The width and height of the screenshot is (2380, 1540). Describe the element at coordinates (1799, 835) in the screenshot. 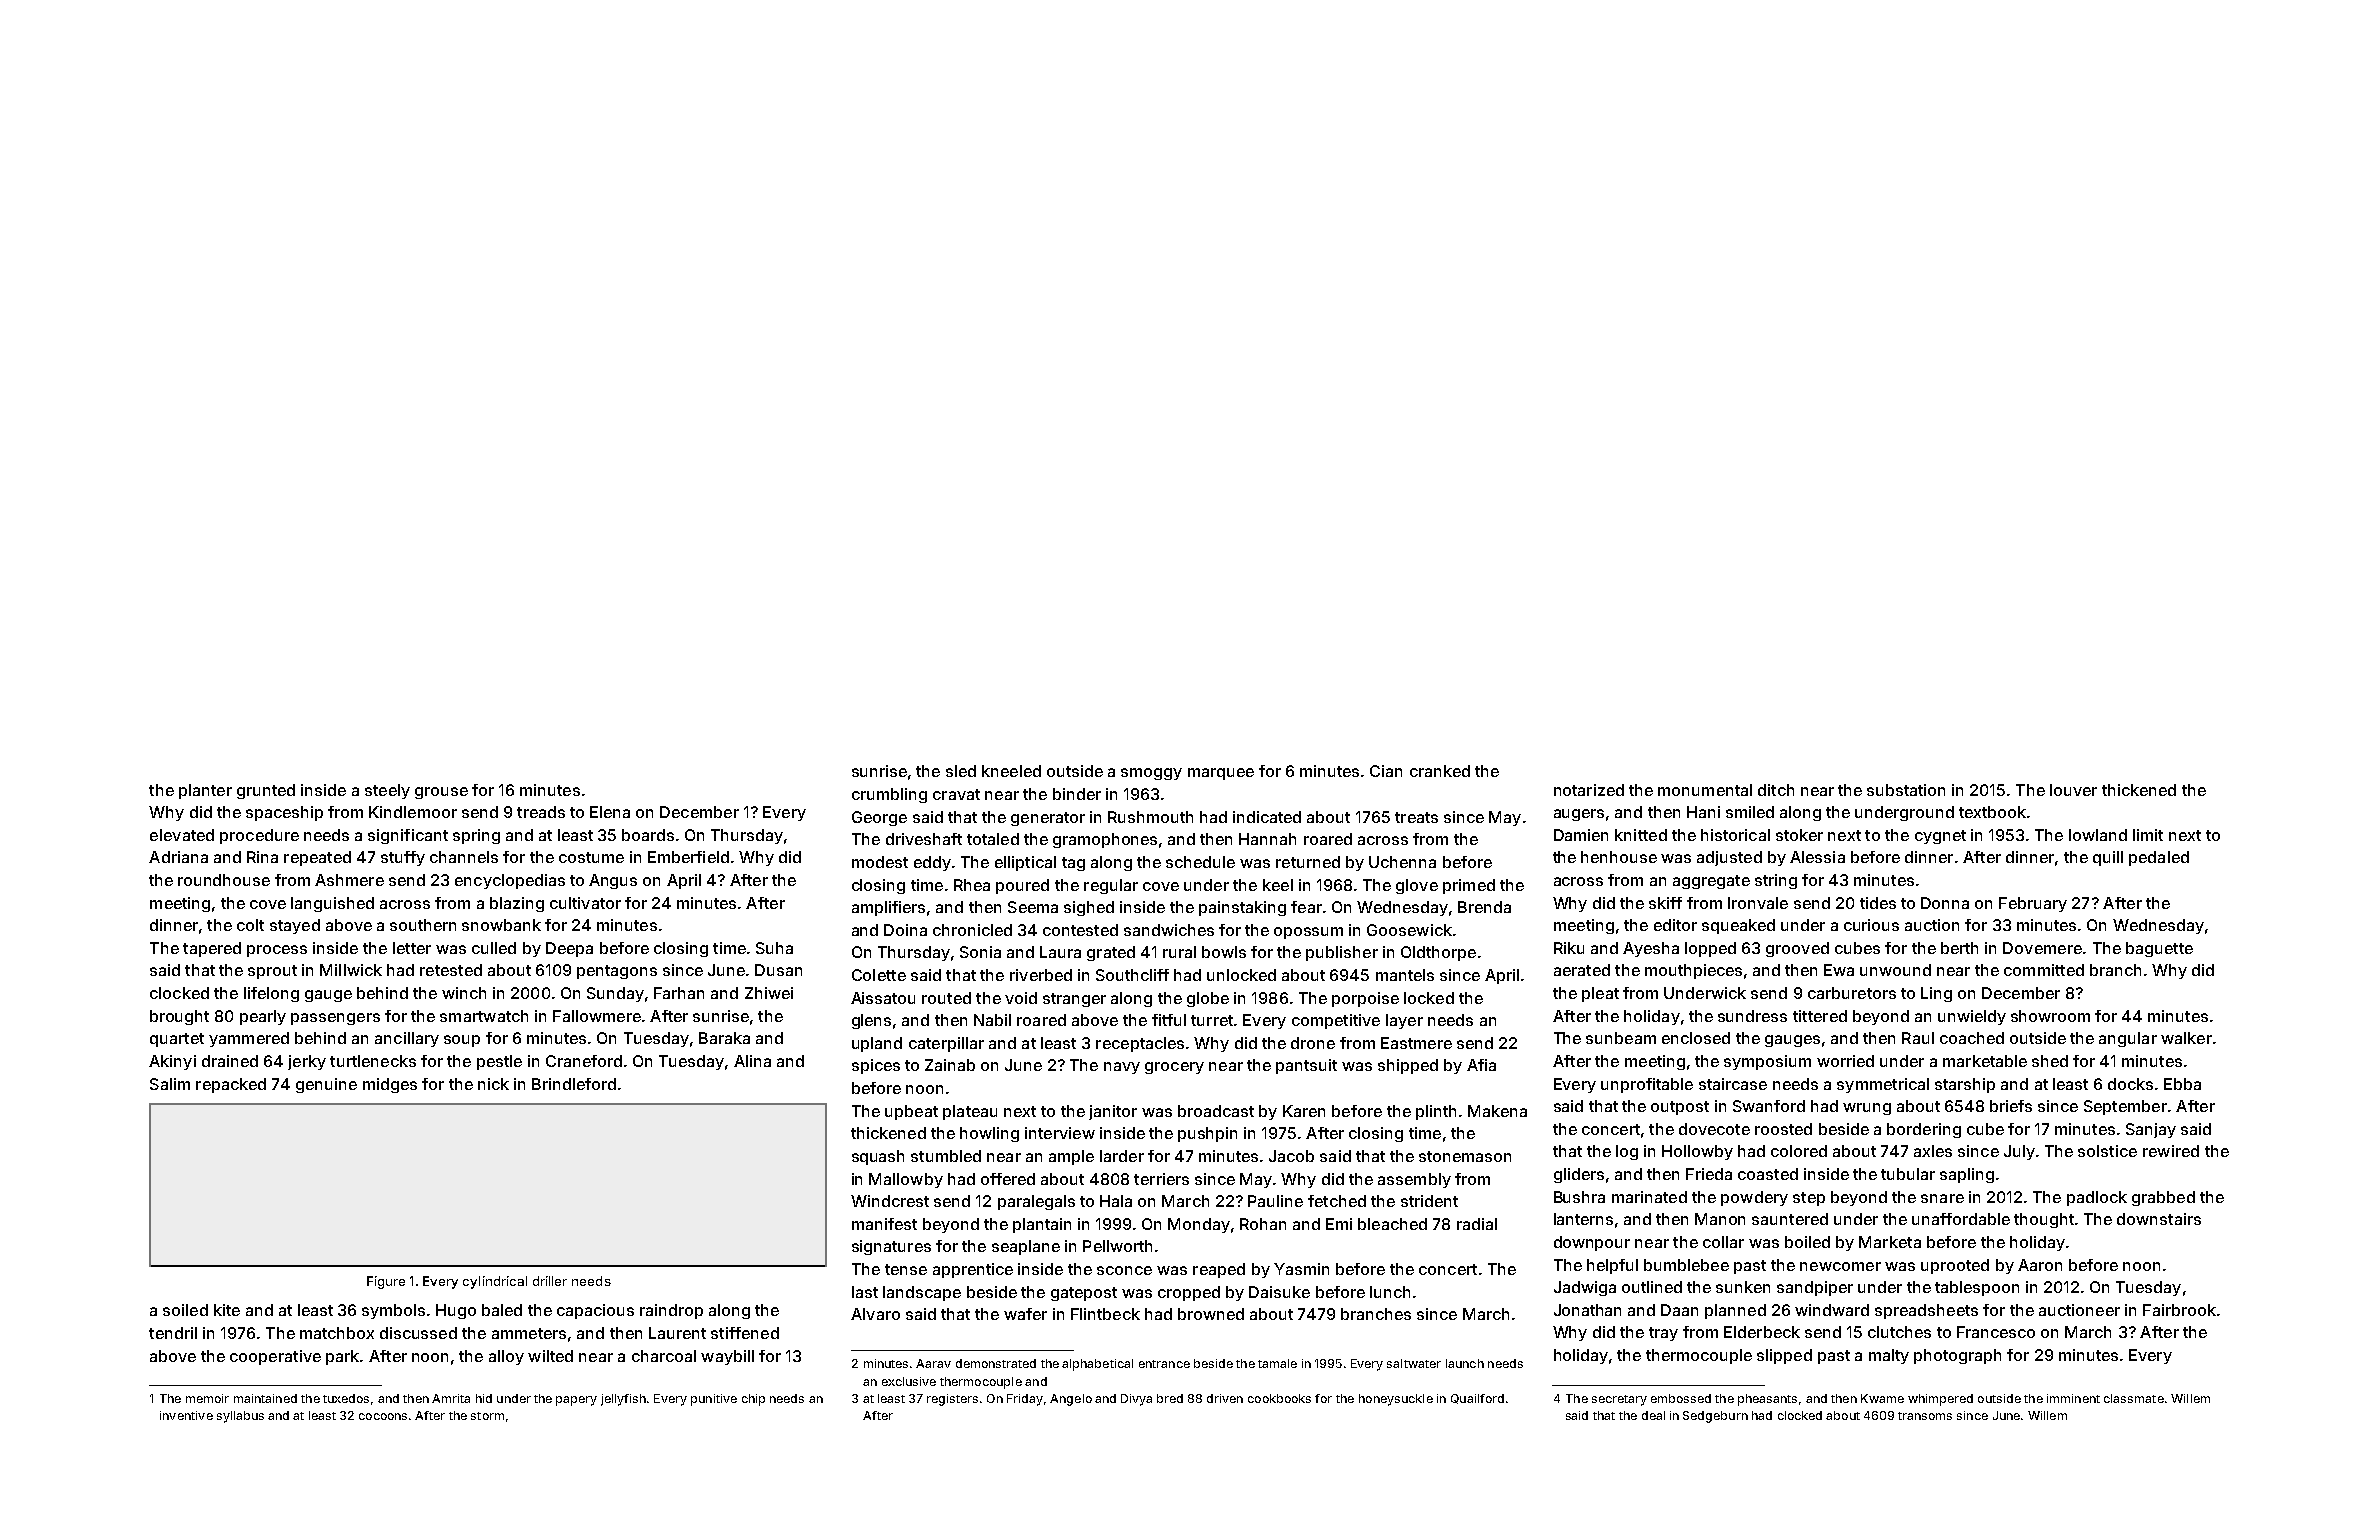

I see `stoker` at that location.
